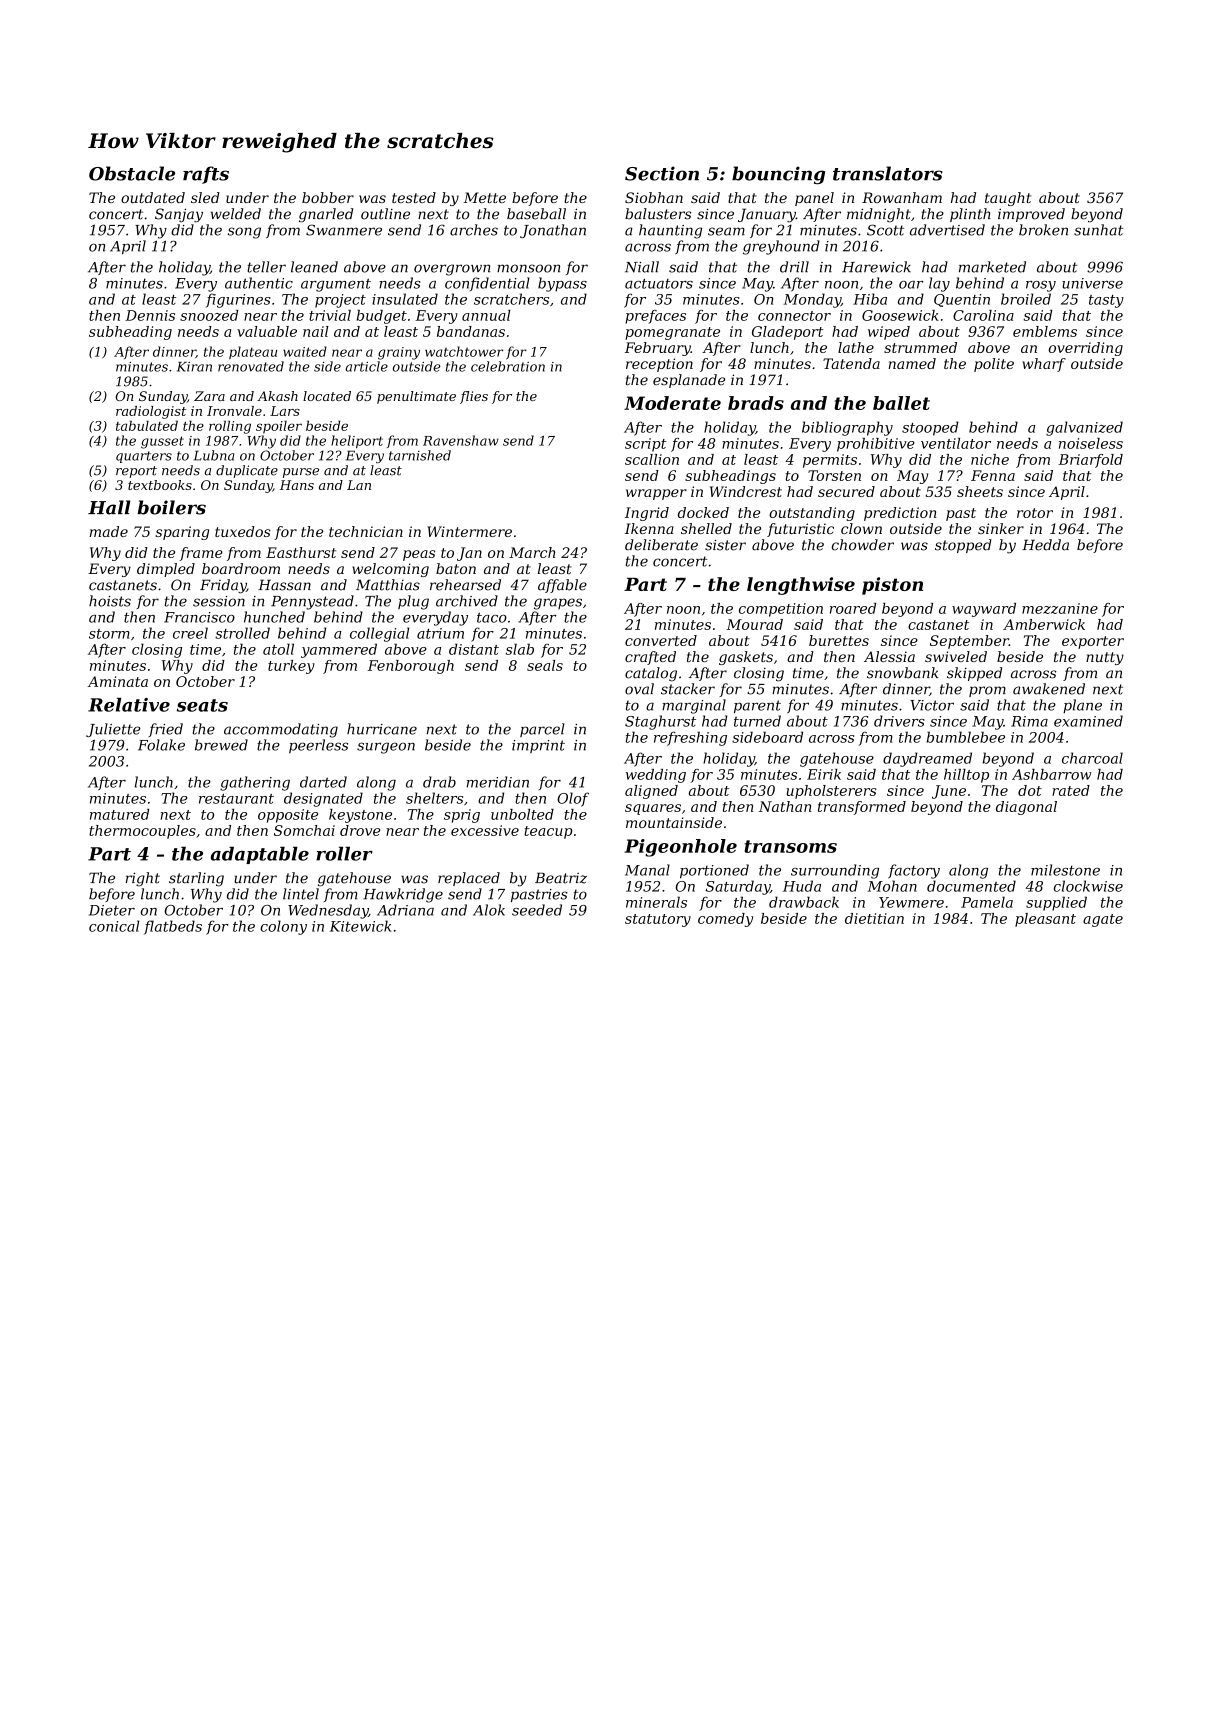 This document has height=1715, width=1212. What do you see at coordinates (537, 910) in the document?
I see `seeded` at bounding box center [537, 910].
